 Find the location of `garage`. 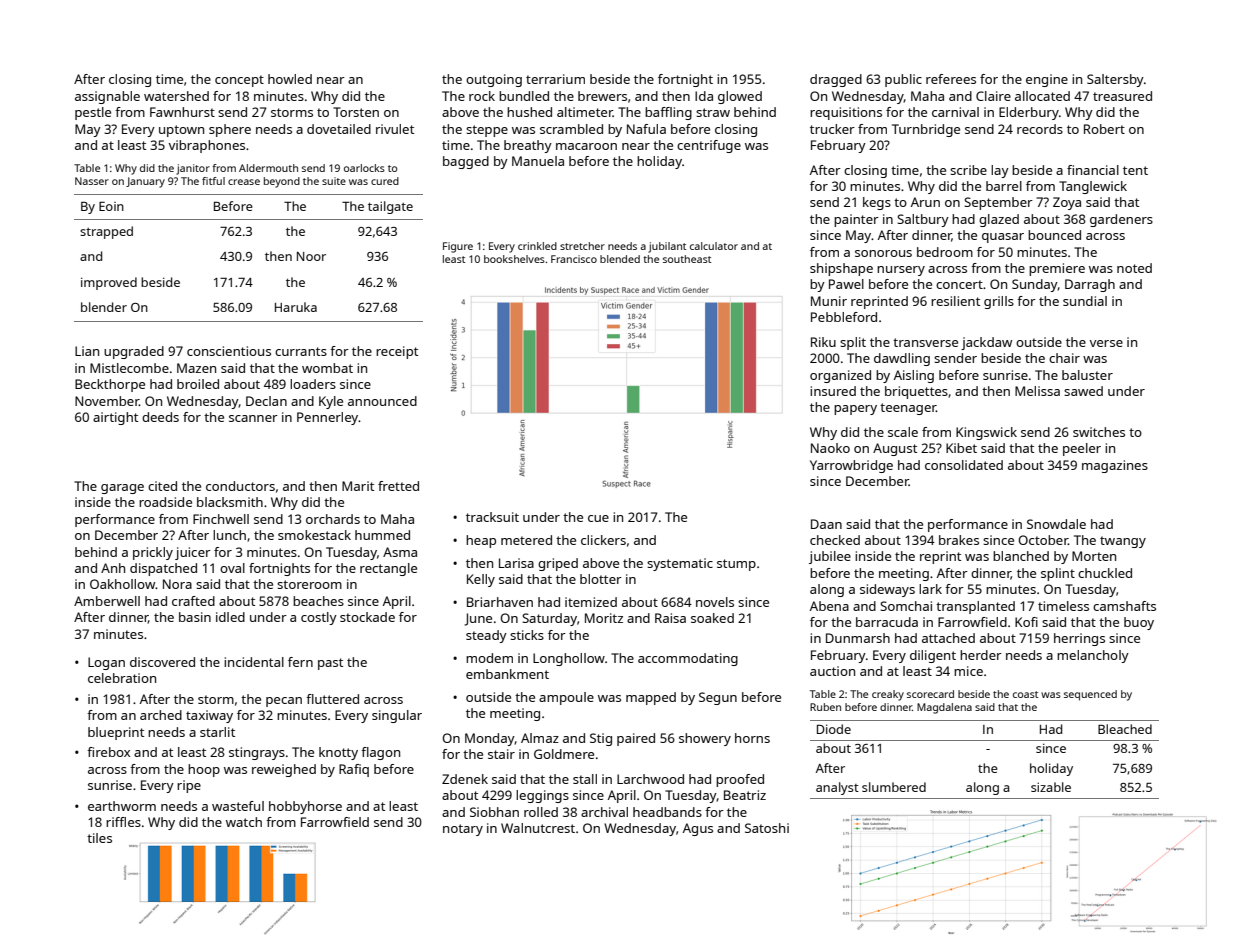

garage is located at coordinates (122, 489).
